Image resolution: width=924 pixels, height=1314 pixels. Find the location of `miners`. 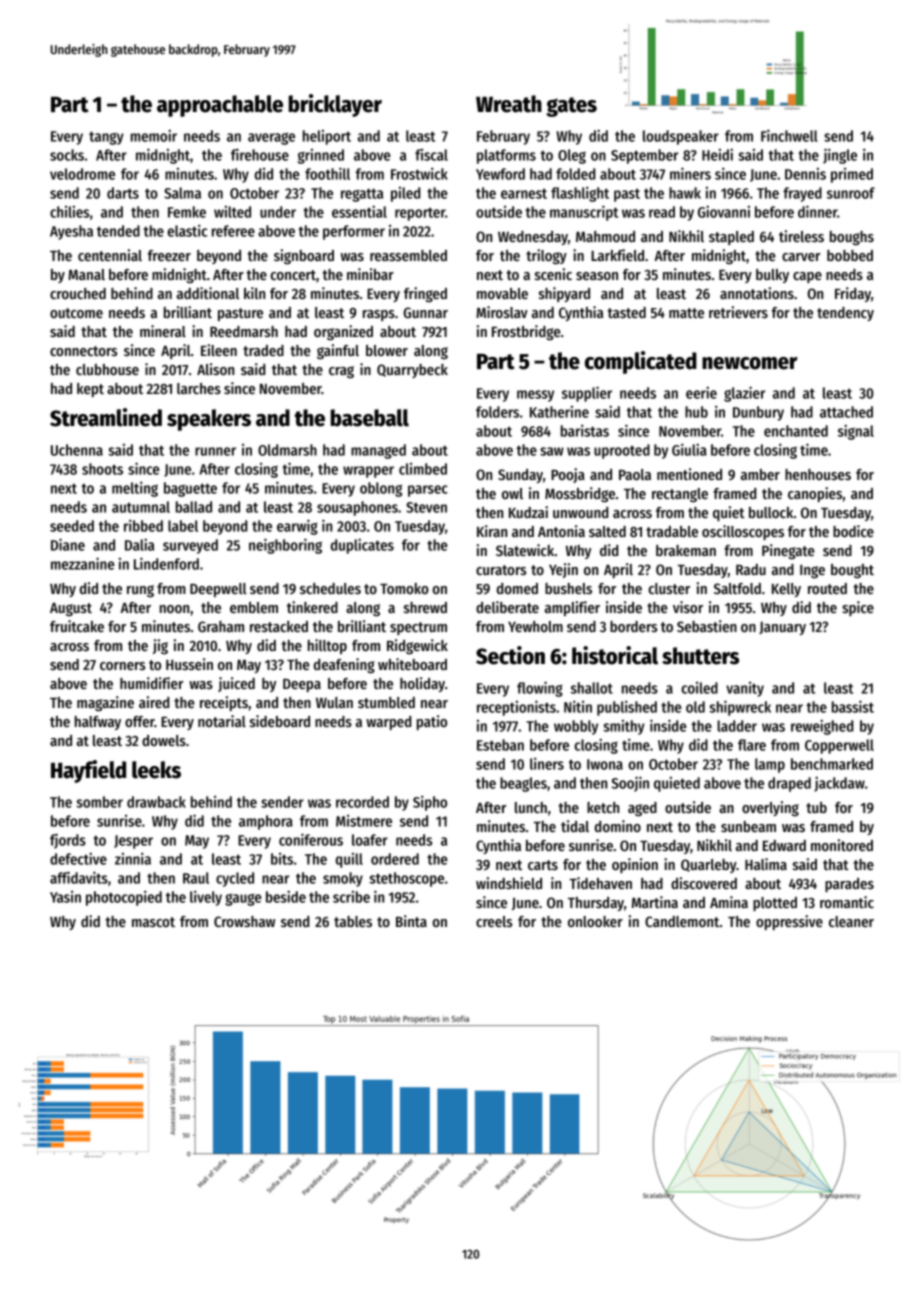

miners is located at coordinates (690, 173).
